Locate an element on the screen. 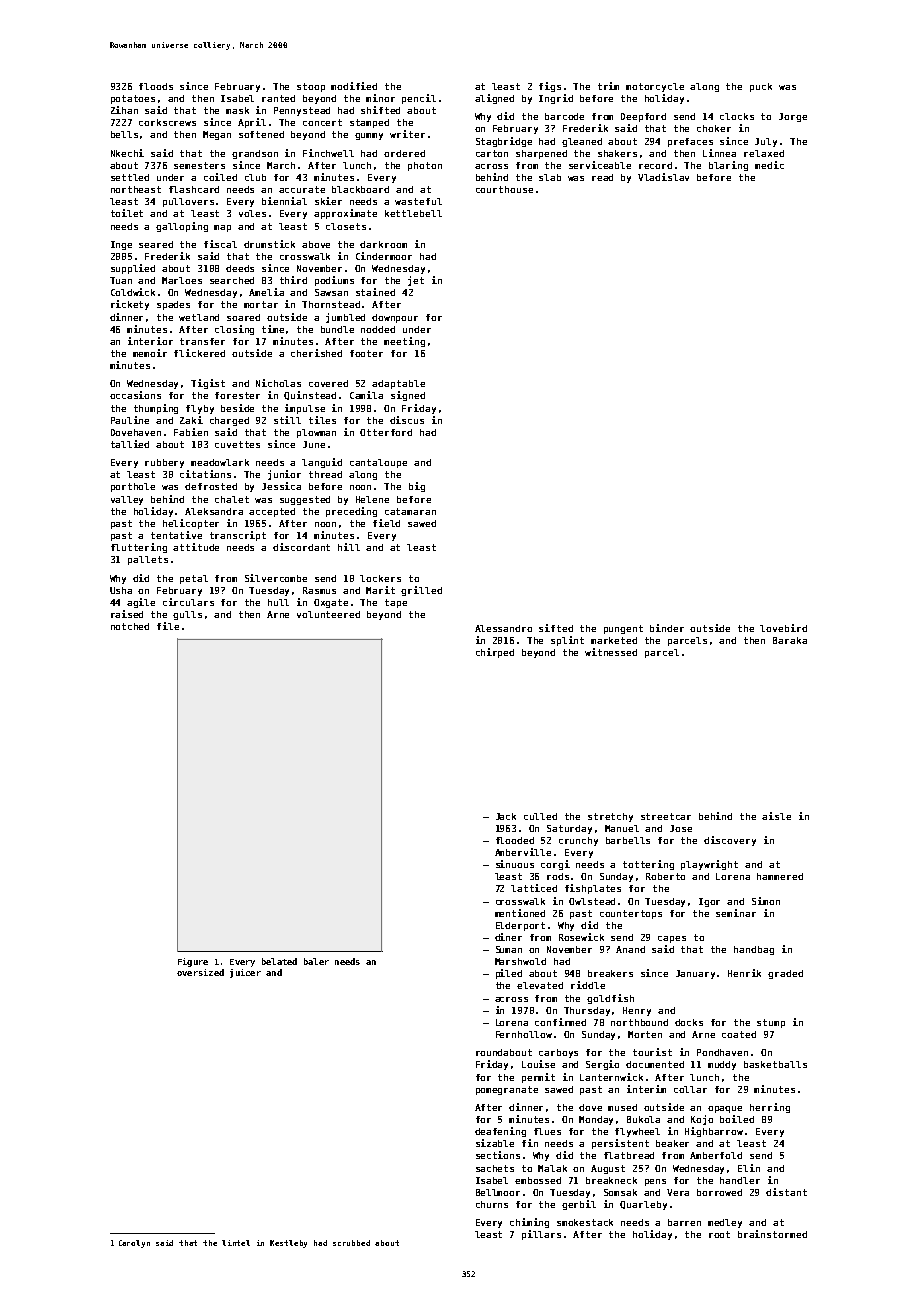 The image size is (924, 1308). streetcar is located at coordinates (666, 816).
